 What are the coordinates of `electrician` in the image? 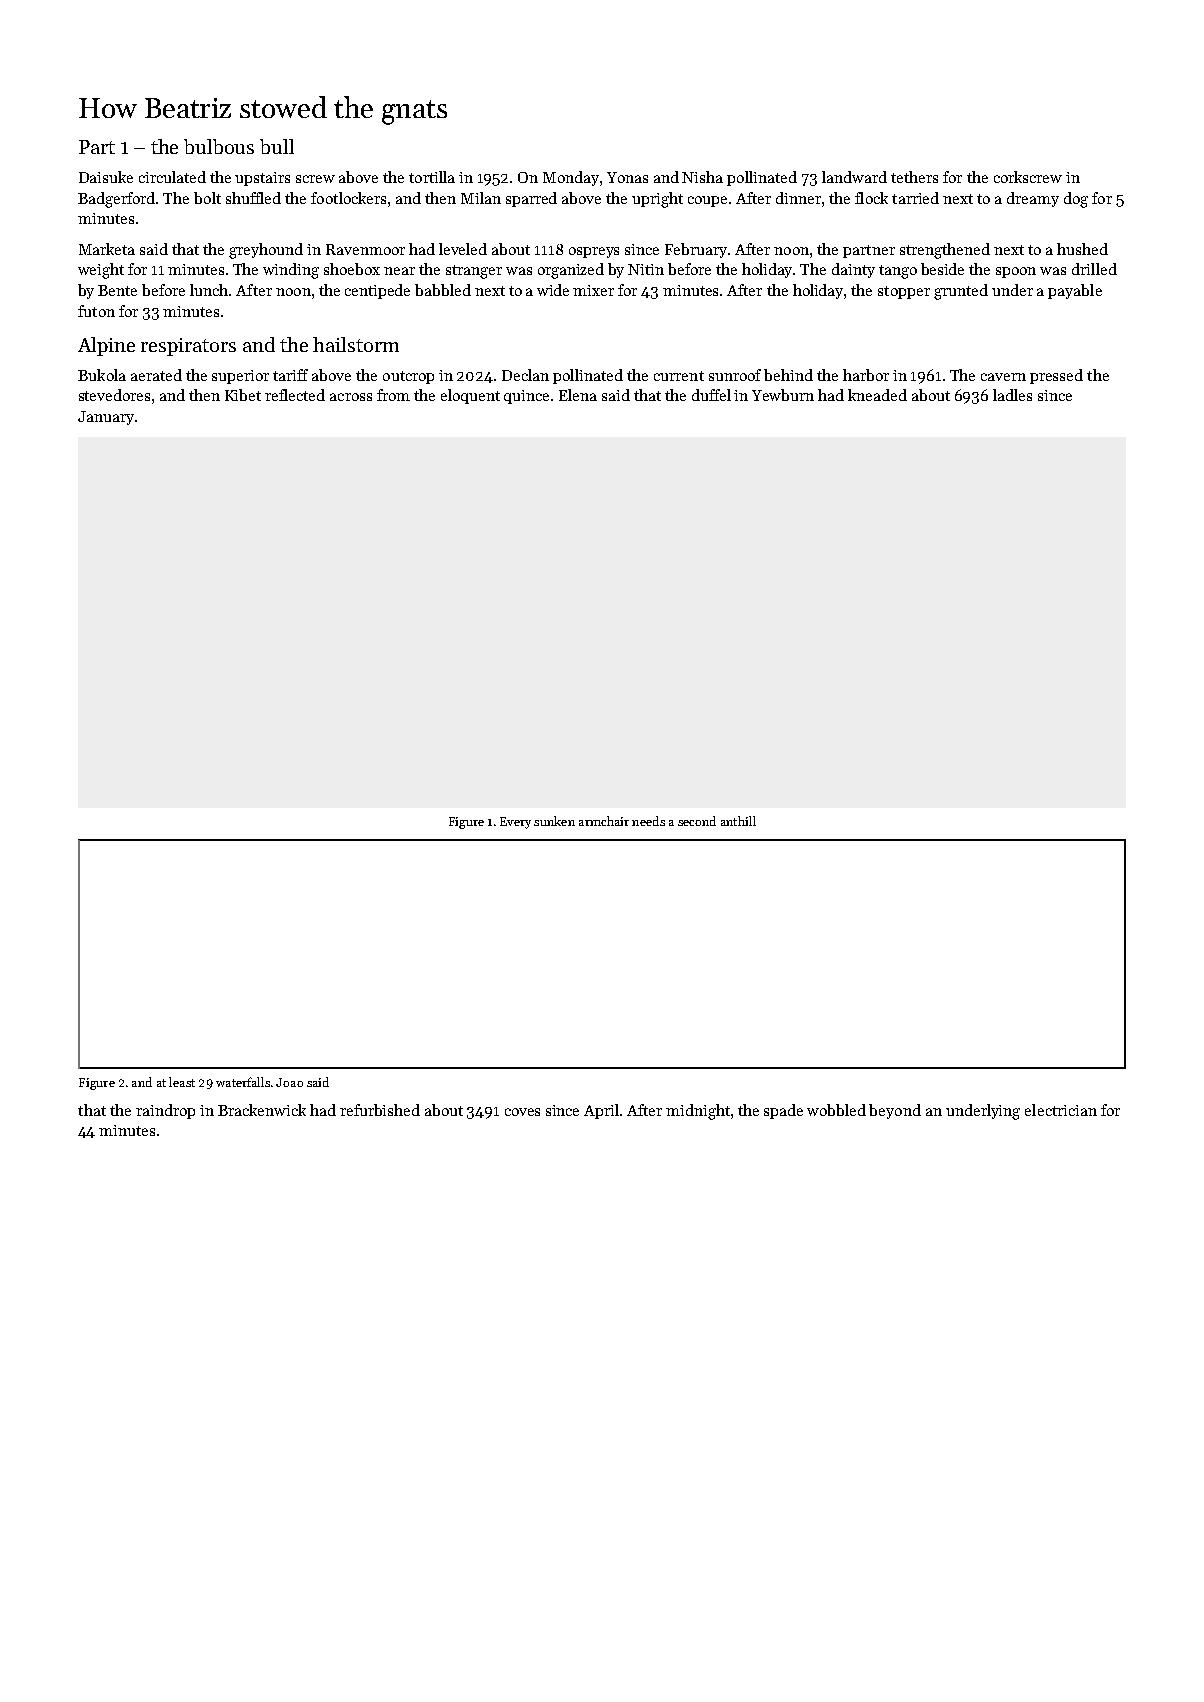 It's located at (1061, 1110).
